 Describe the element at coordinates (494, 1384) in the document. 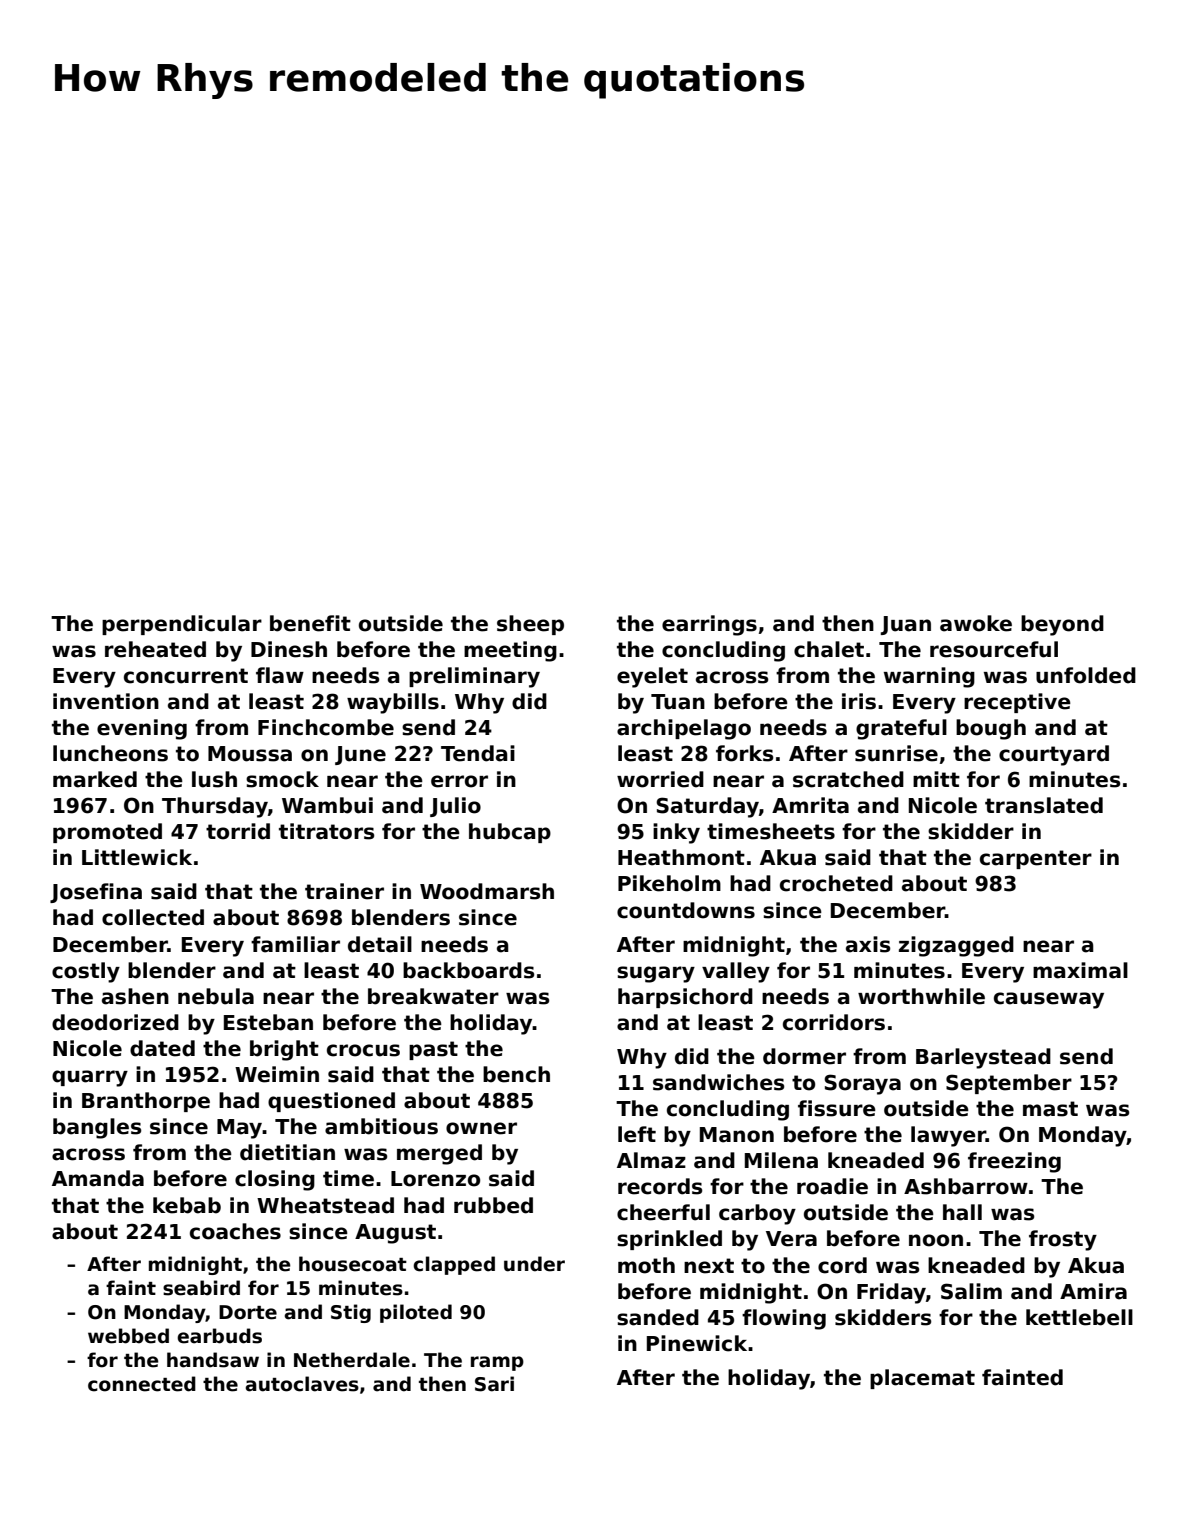

I see `Sari` at that location.
